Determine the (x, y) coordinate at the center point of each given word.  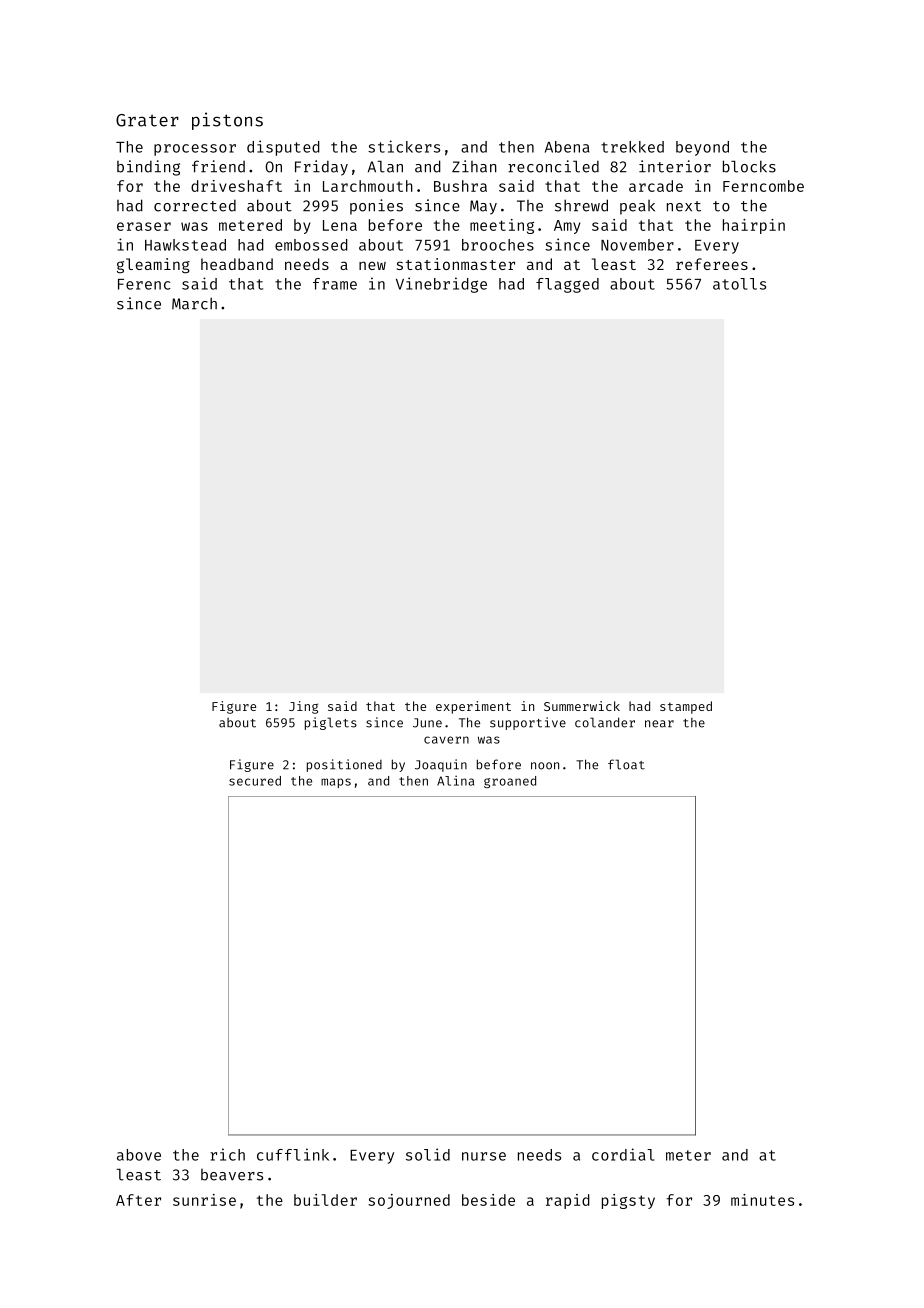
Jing (303, 707)
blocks (749, 166)
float (626, 764)
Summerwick (582, 706)
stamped (686, 707)
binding (148, 168)
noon (545, 766)
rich (227, 1154)
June (427, 723)
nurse (484, 1156)
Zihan (474, 166)
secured (255, 781)
